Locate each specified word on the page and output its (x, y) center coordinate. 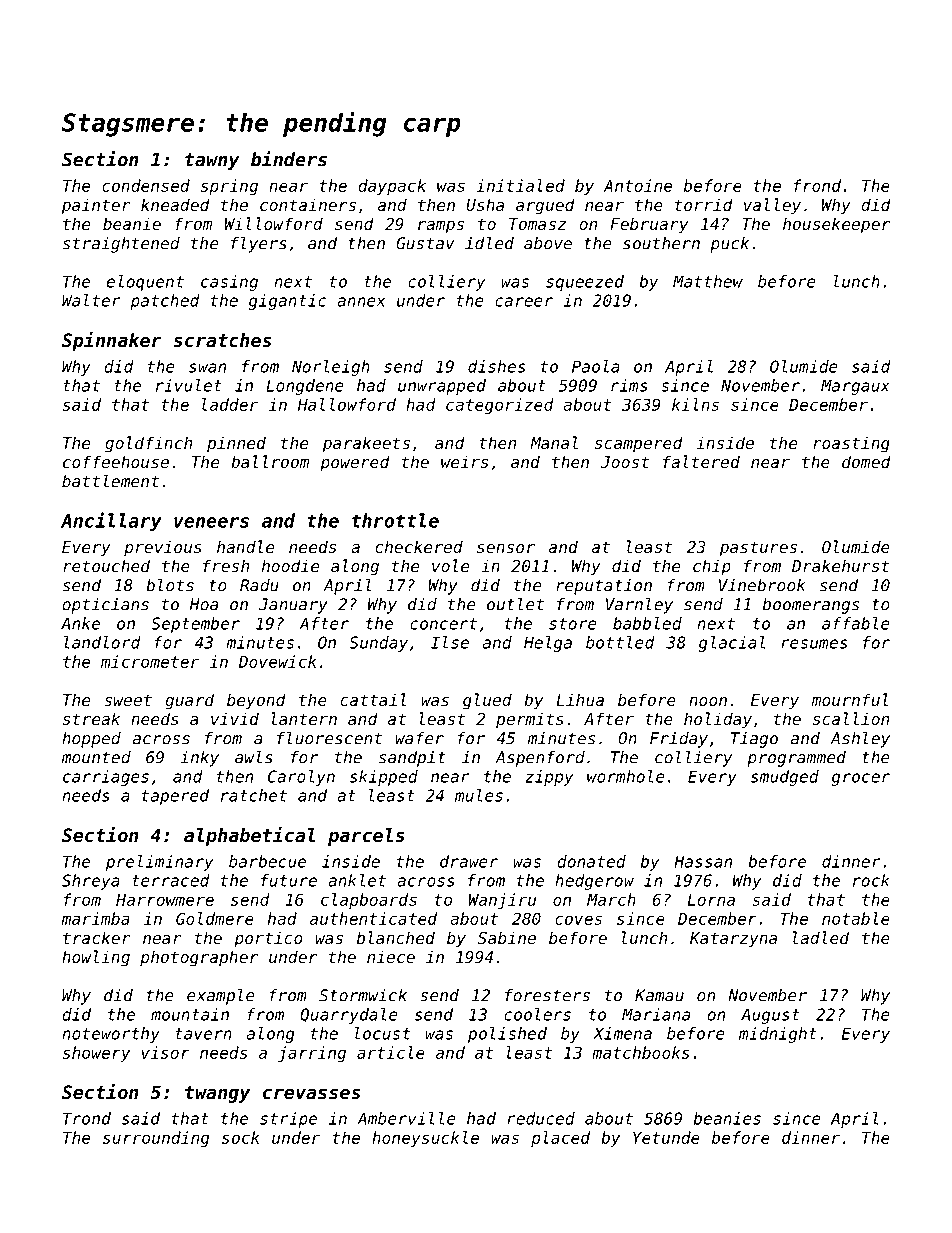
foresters (547, 995)
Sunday (378, 644)
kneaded (175, 204)
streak (91, 718)
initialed (520, 185)
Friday (679, 740)
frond (817, 185)
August (770, 1016)
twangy (217, 1094)
